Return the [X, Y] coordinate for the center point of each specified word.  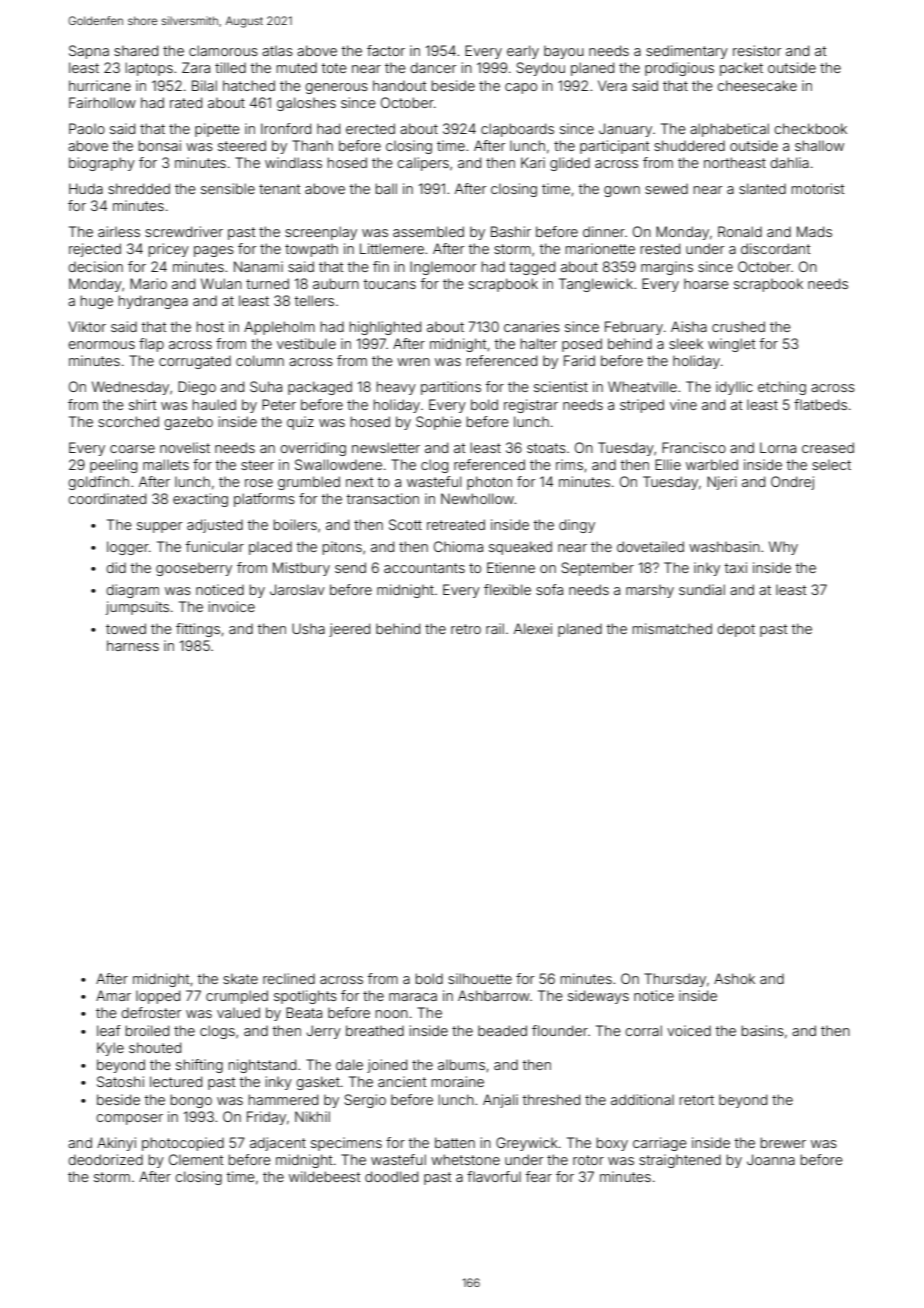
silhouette [480, 978]
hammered [283, 1099]
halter [539, 343]
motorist [818, 188]
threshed [551, 1099]
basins [763, 1030]
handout [400, 85]
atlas [277, 51]
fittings [198, 630]
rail [495, 628]
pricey [169, 250]
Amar [113, 995]
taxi [736, 567]
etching [782, 388]
